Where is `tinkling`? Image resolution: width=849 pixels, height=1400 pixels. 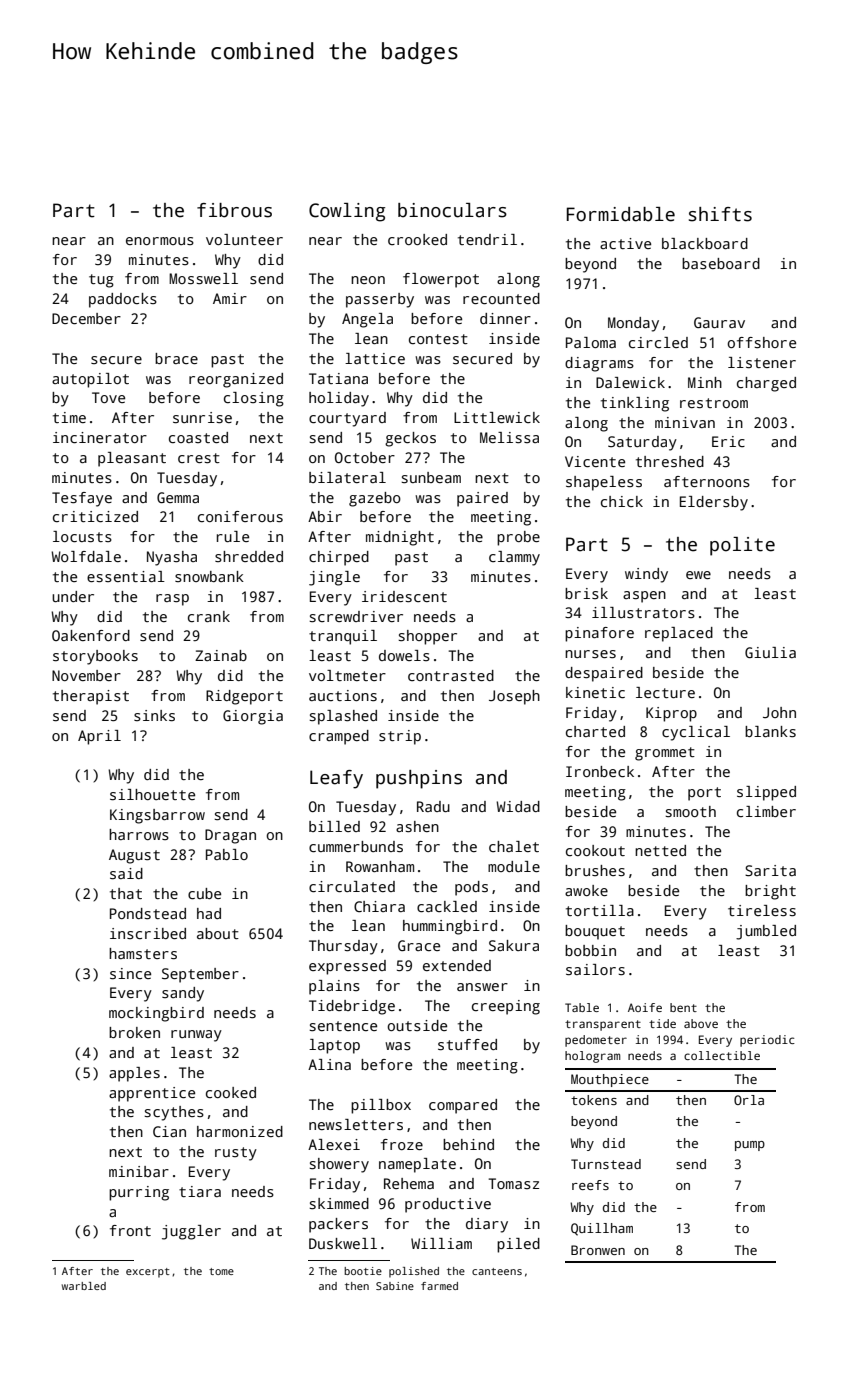
tinkling is located at coordinates (635, 404).
